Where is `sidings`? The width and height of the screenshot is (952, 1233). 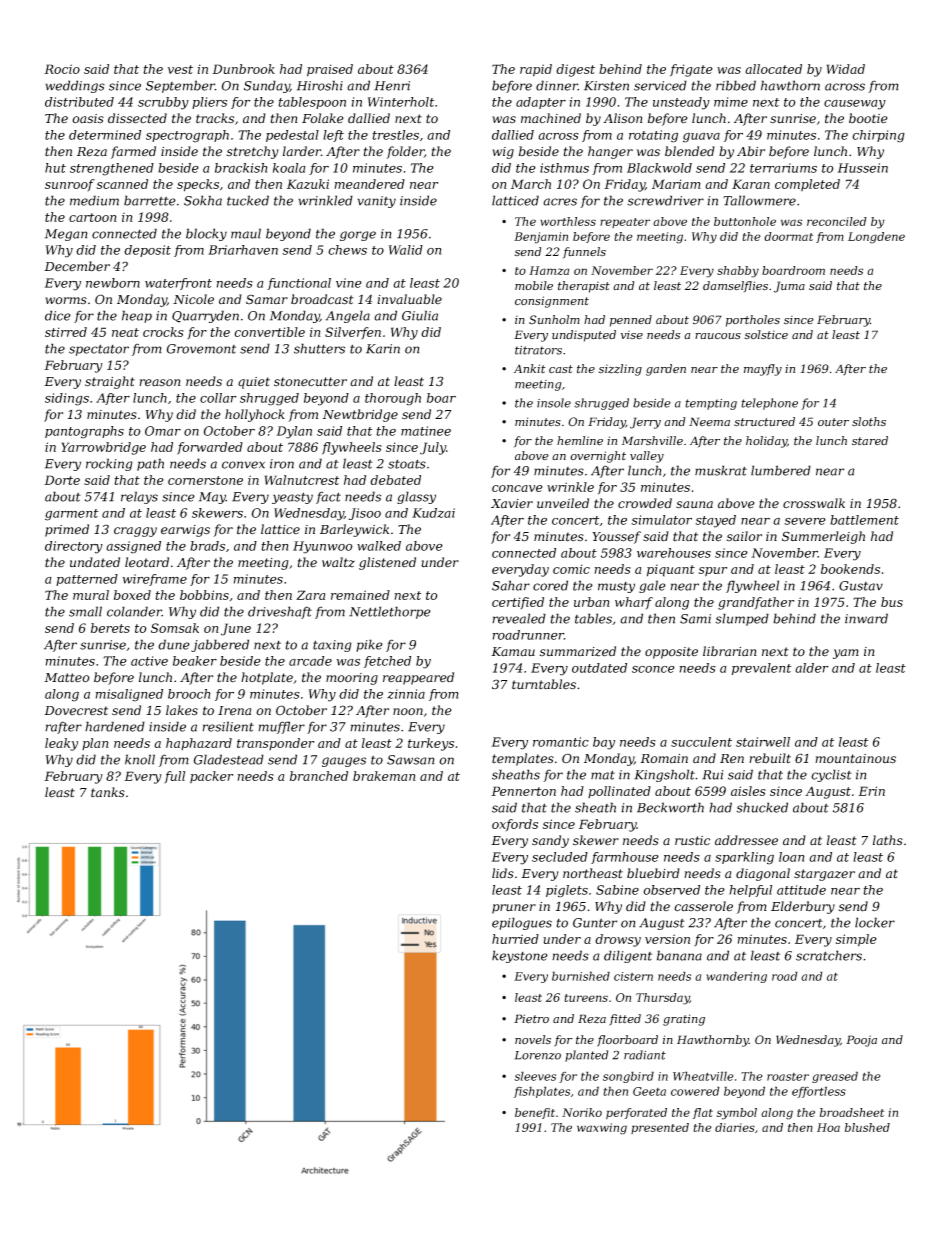
sidings is located at coordinates (67, 399).
